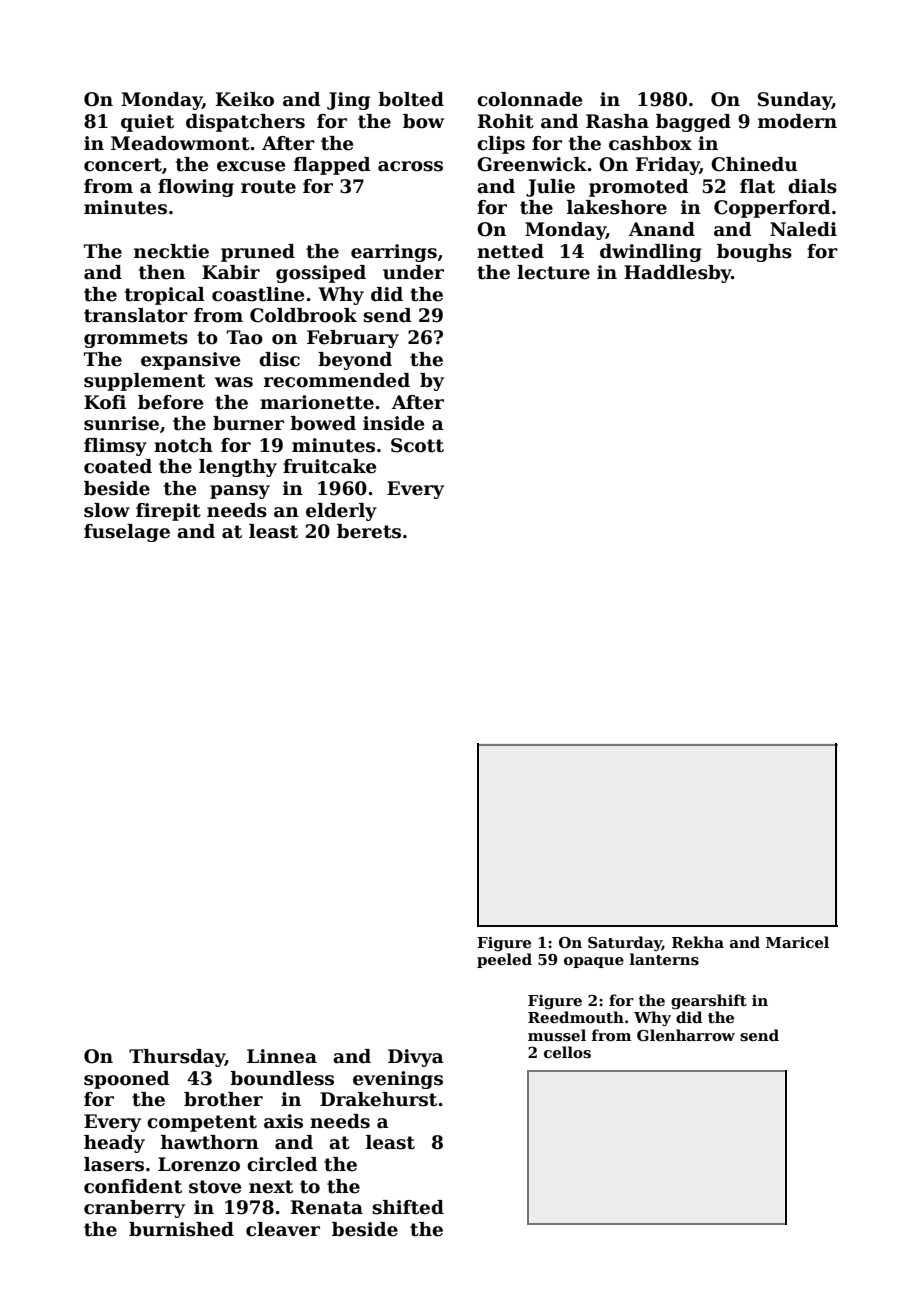 The width and height of the screenshot is (921, 1308). I want to click on Renata, so click(327, 1207).
